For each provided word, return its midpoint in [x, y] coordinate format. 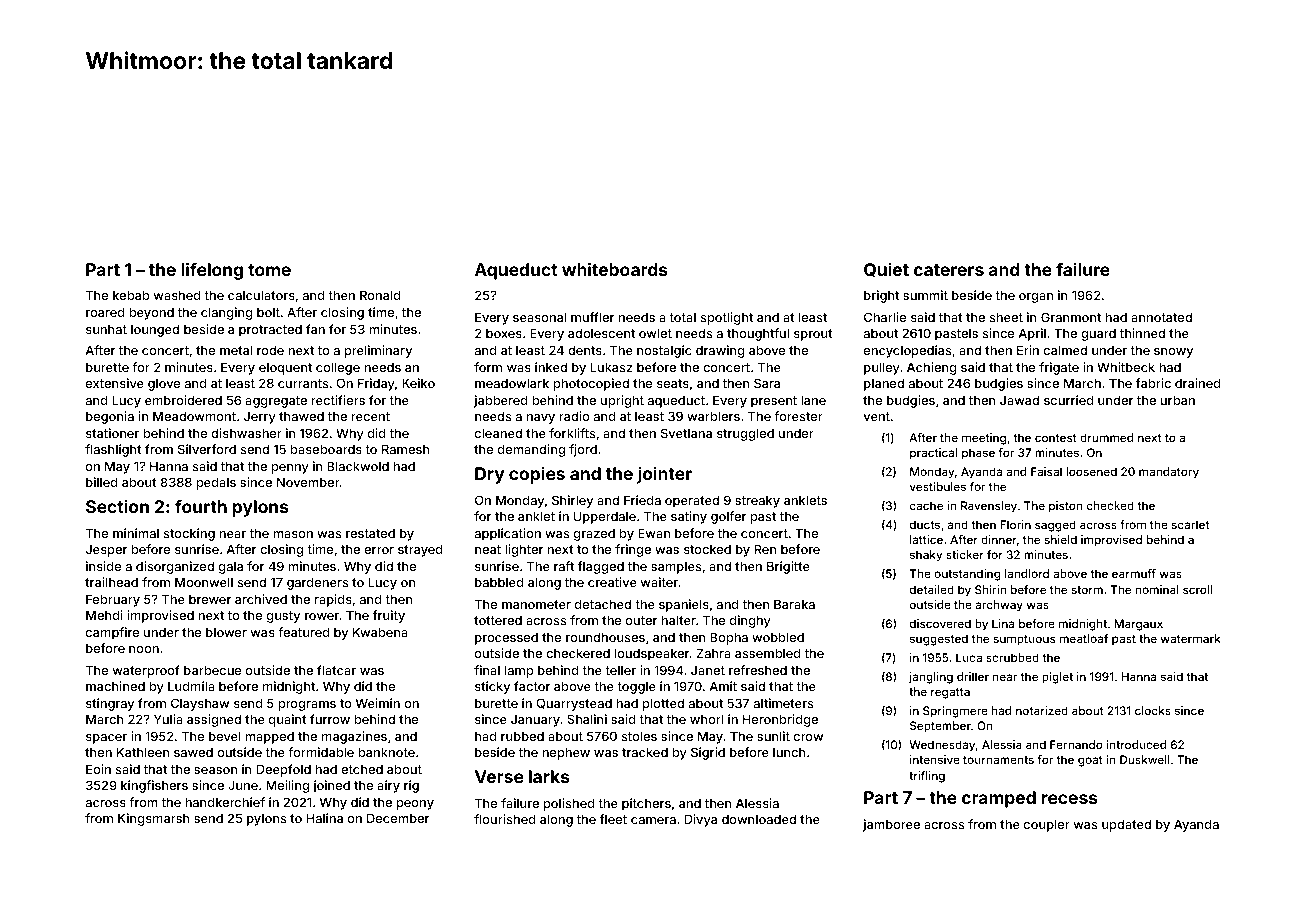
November [308, 482]
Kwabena [380, 632]
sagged [1055, 526]
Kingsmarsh [154, 819]
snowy [1173, 353]
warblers [713, 416]
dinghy [750, 621]
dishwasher [246, 433]
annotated [1161, 317]
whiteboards [615, 269]
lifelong [212, 271]
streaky [757, 501]
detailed [932, 589]
